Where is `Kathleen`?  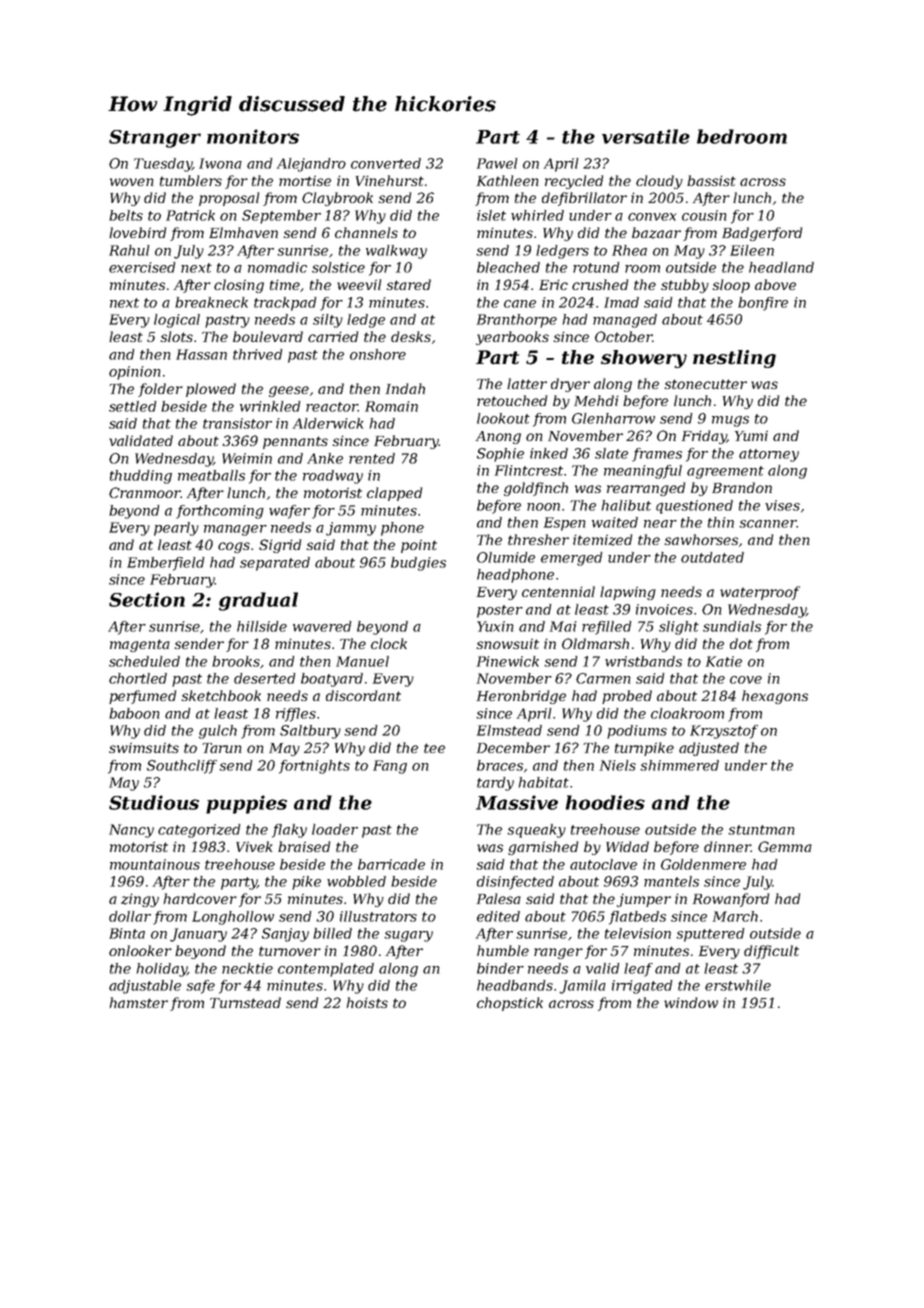 Kathleen is located at coordinates (508, 180).
